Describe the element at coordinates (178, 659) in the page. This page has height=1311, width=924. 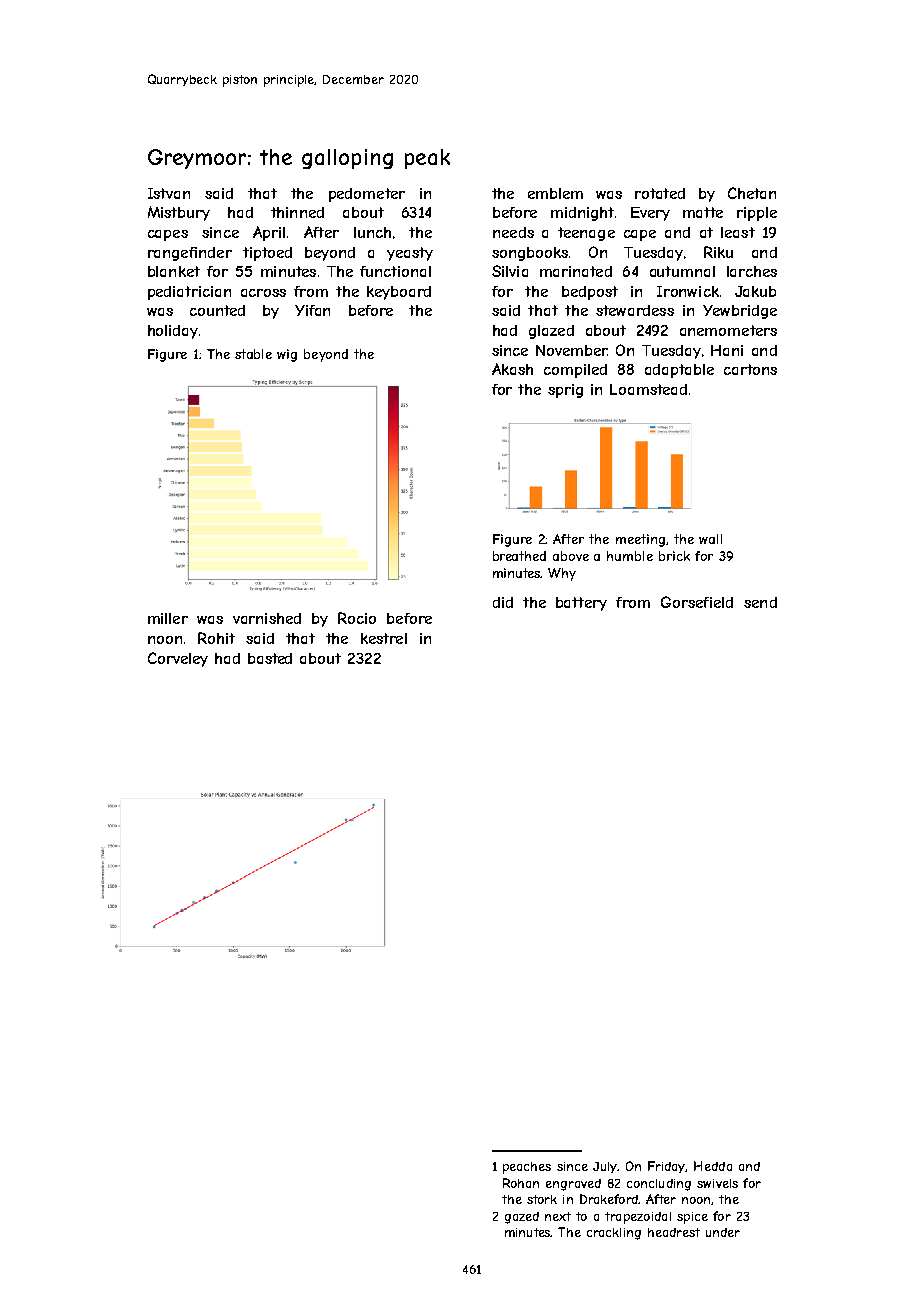
I see `Corveley` at that location.
